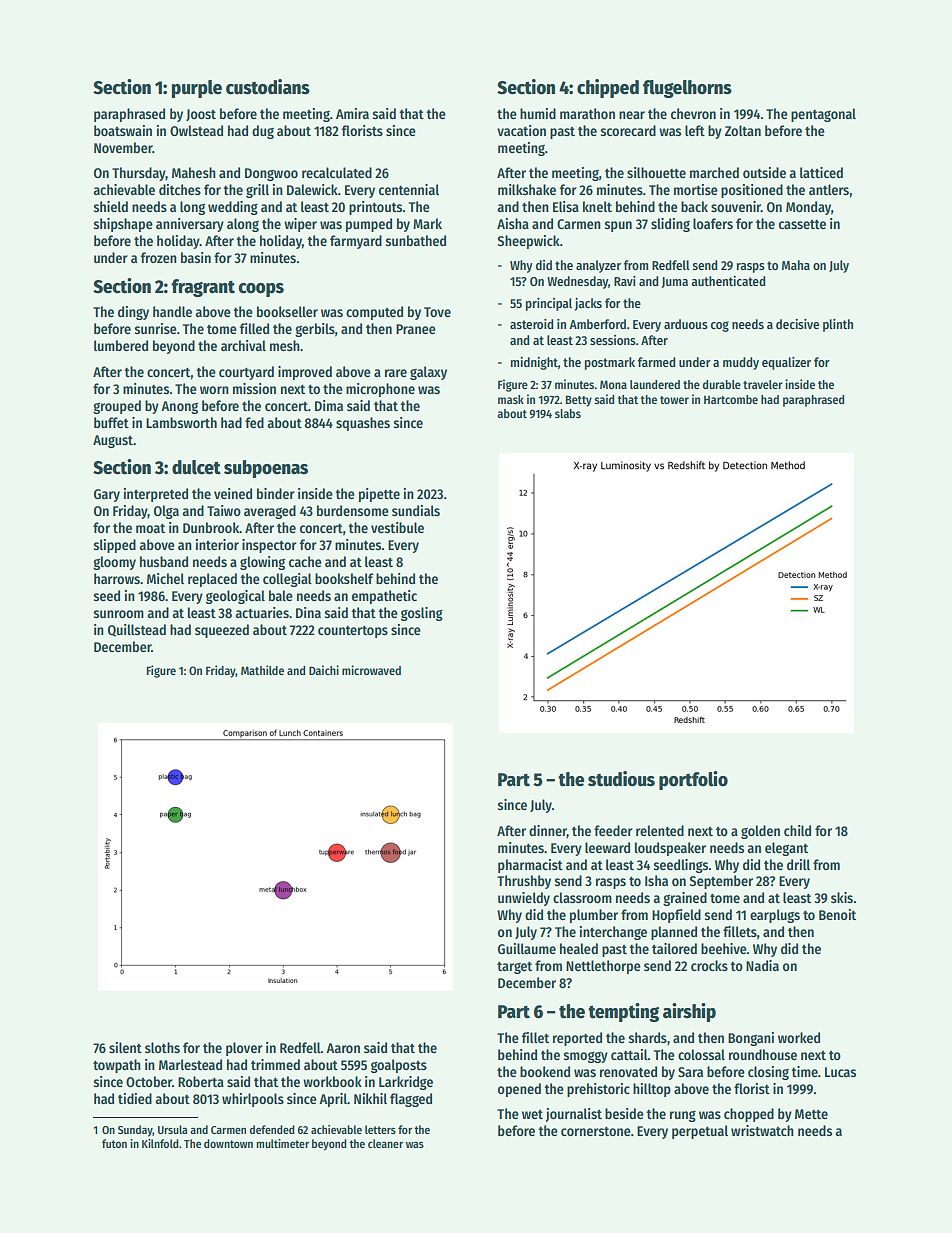 The image size is (952, 1233). Describe the element at coordinates (797, 830) in the image. I see `child` at that location.
